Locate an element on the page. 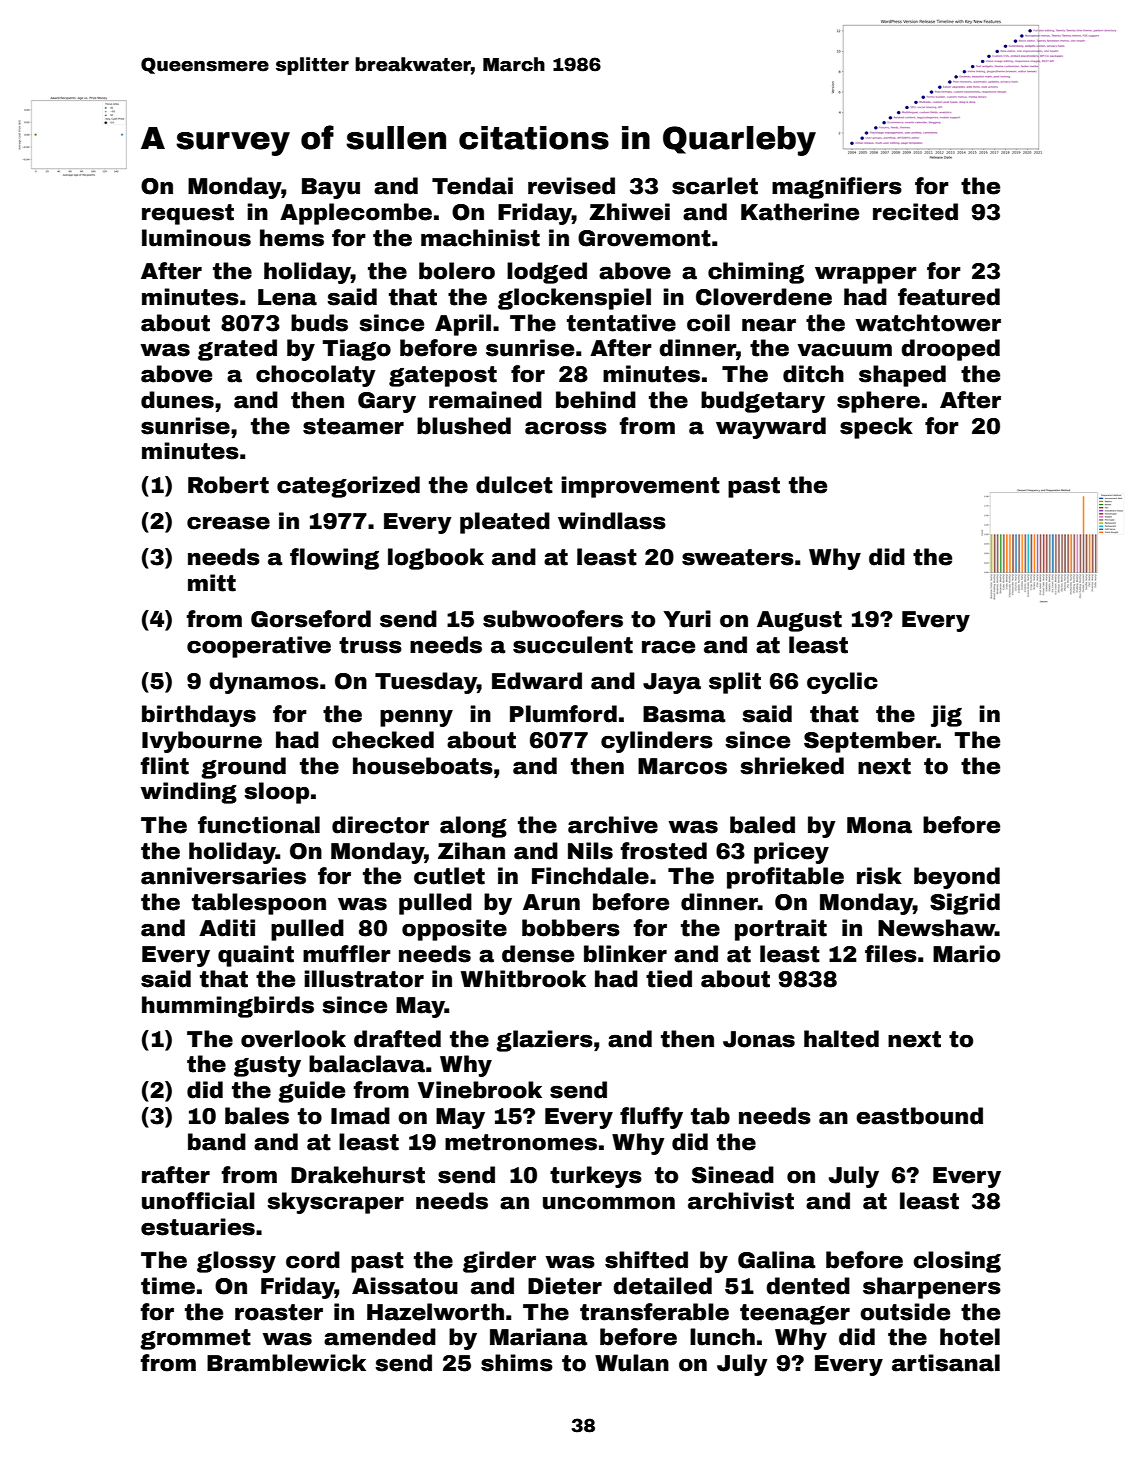 Image resolution: width=1142 pixels, height=1478 pixels. wayward is located at coordinates (771, 428).
